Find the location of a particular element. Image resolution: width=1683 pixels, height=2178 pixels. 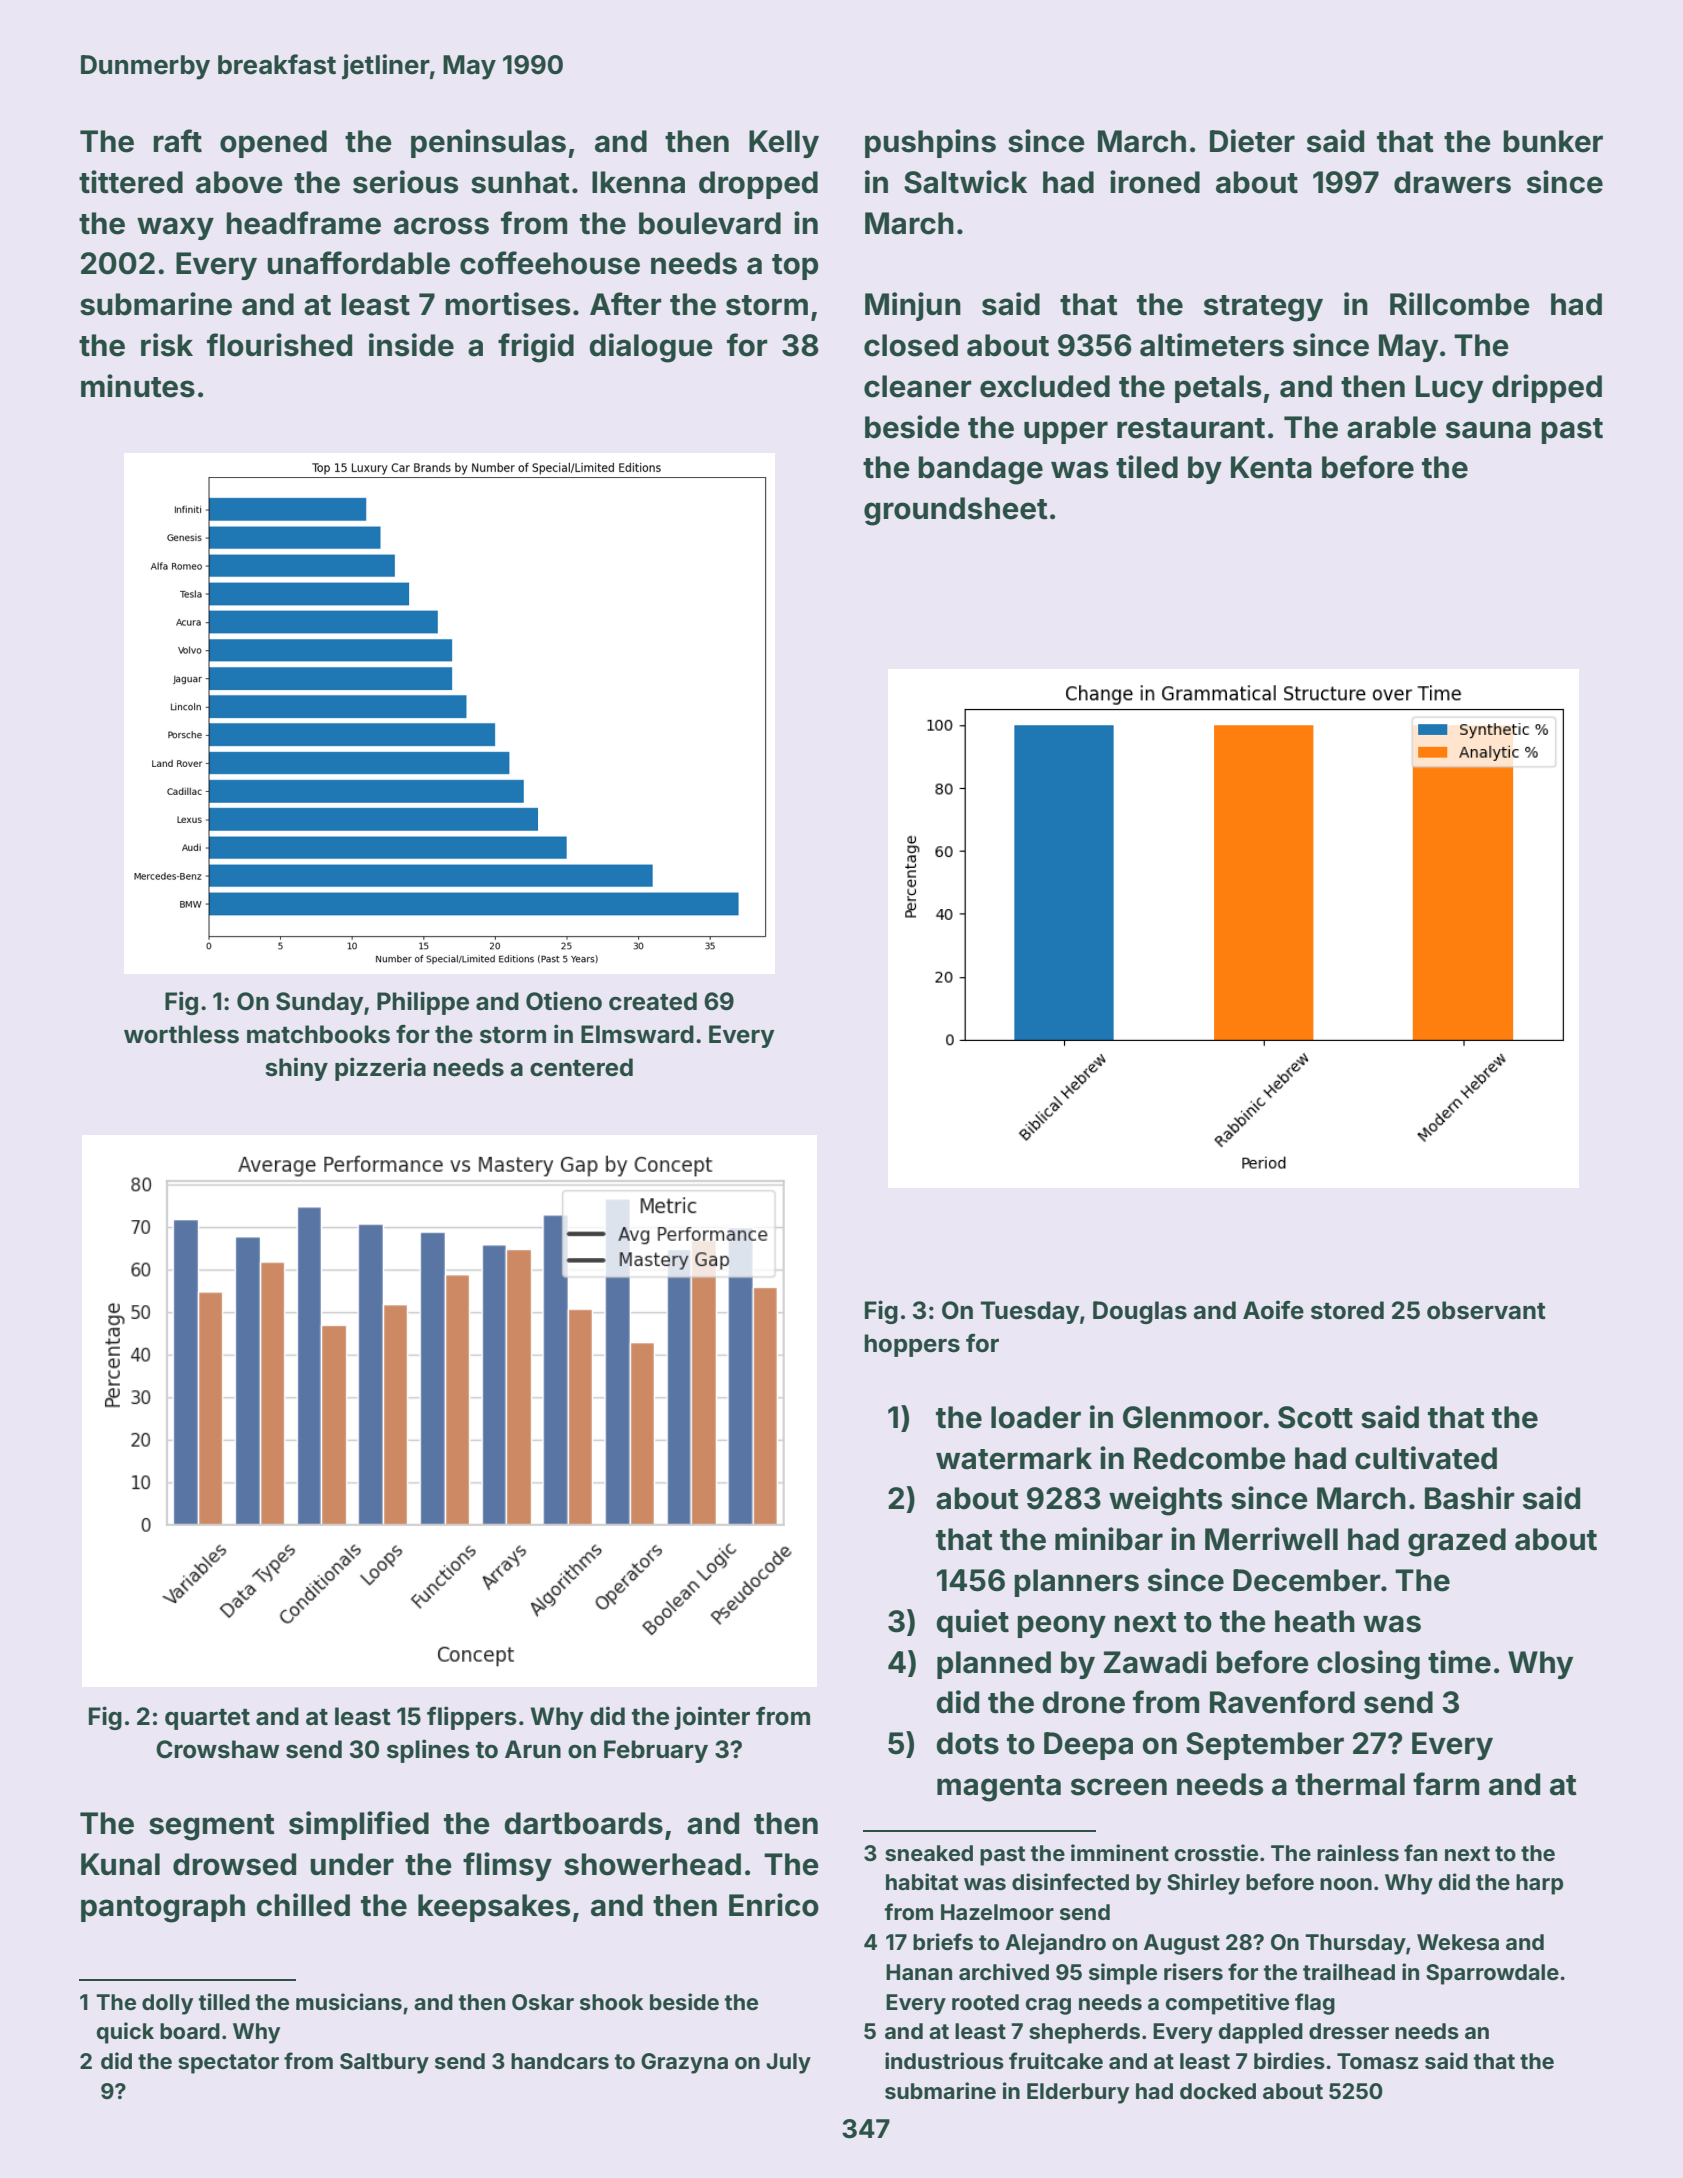

petals is located at coordinates (1218, 389).
